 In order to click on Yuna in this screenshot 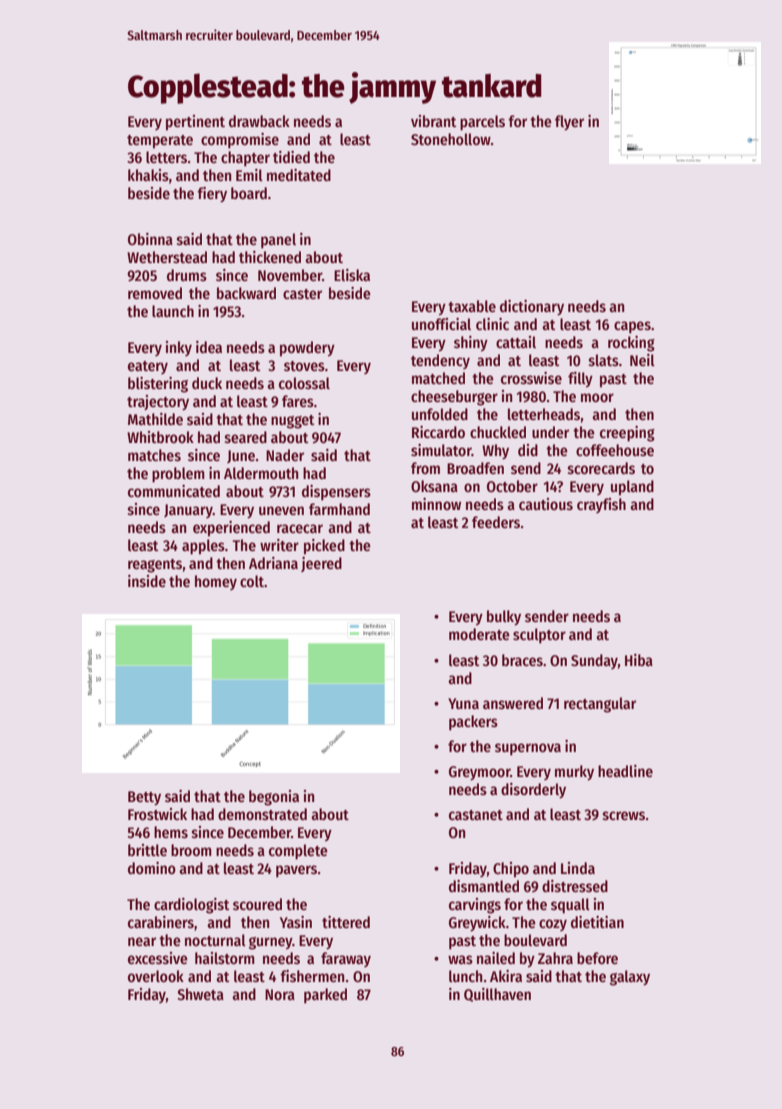, I will do `click(463, 703)`.
